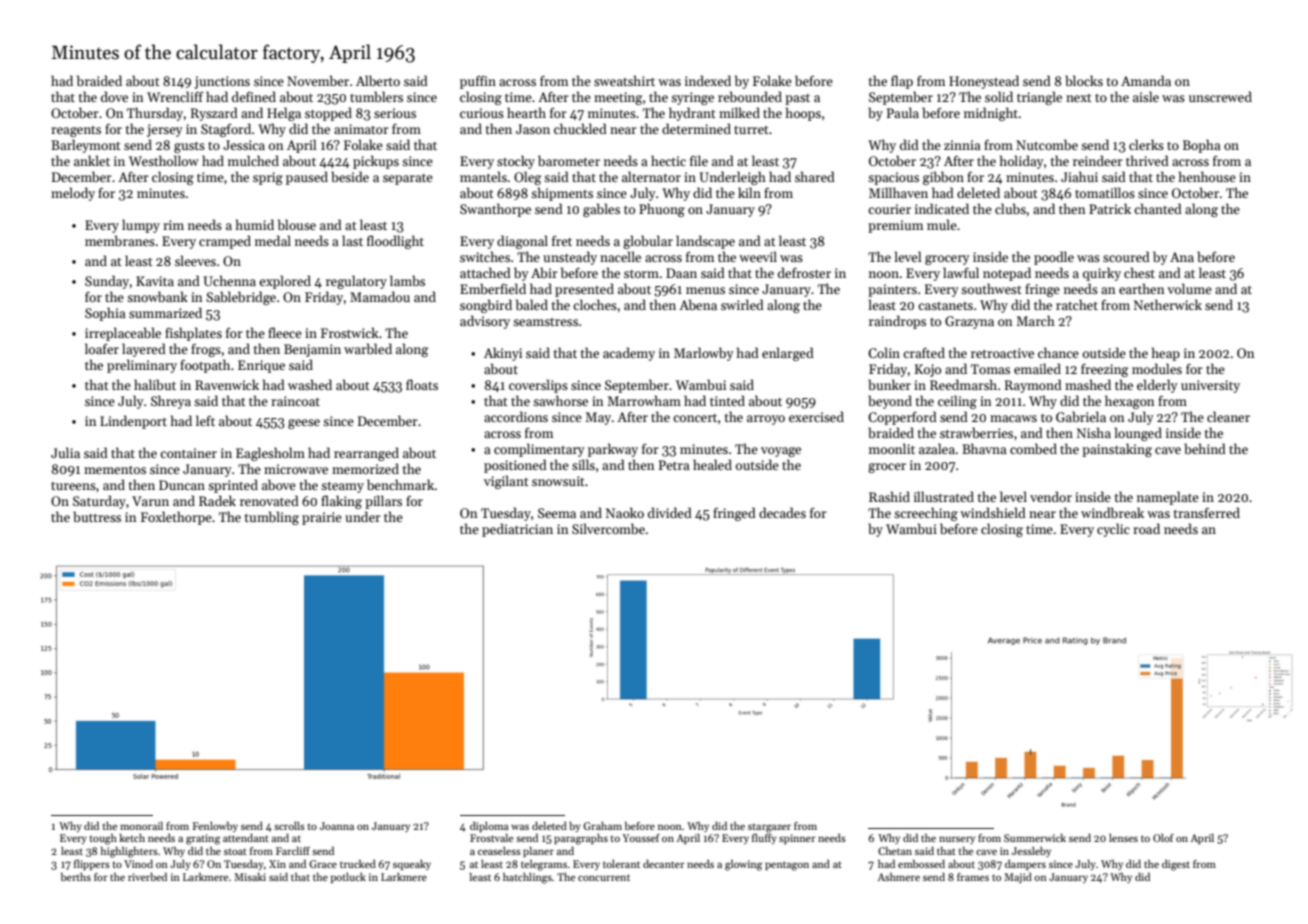 The width and height of the document is (1308, 924). Describe the element at coordinates (1146, 528) in the document. I see `road` at that location.
